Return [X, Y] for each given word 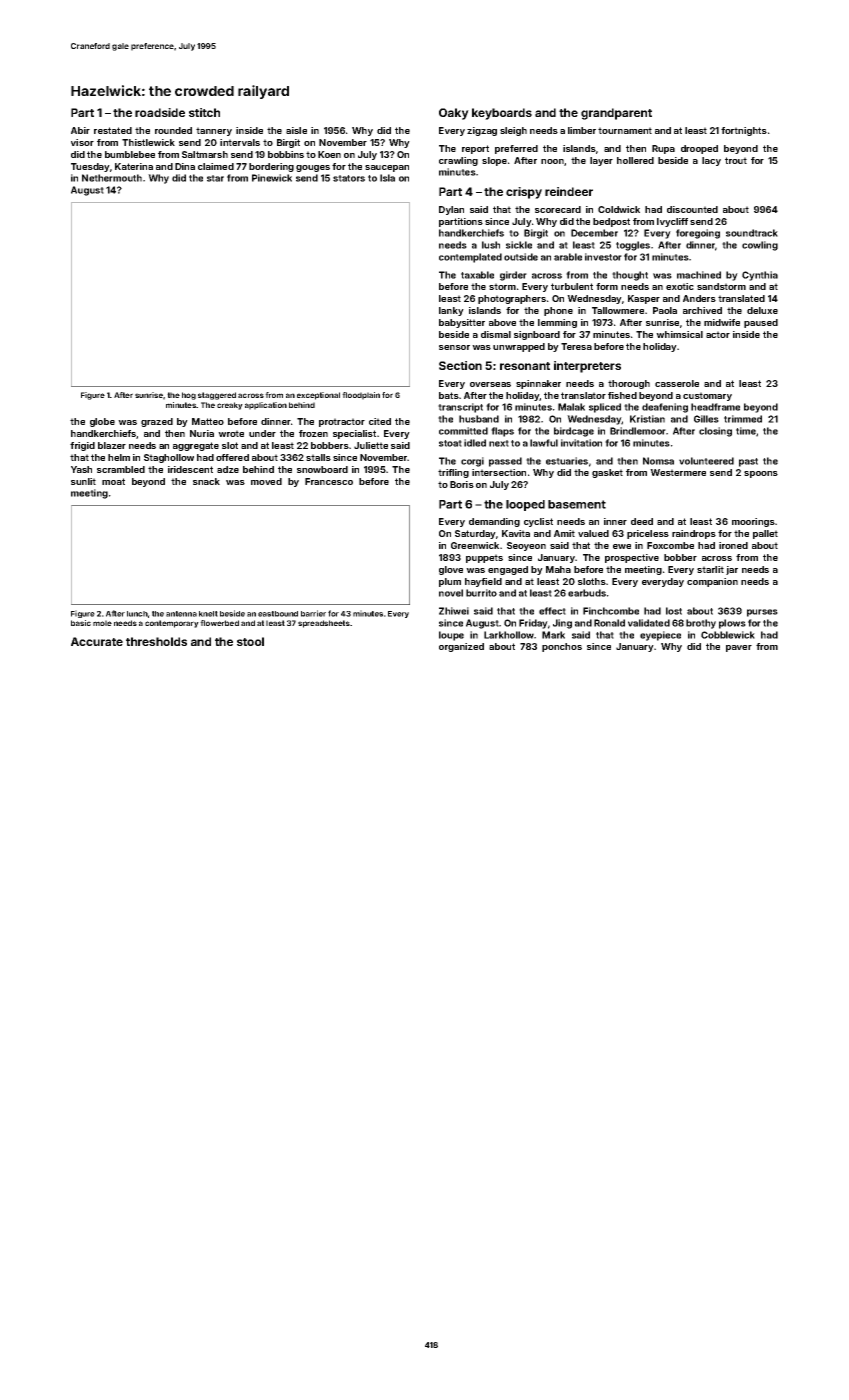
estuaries [567, 461]
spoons [761, 474]
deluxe [762, 310]
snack [206, 481]
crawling [458, 161]
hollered [635, 160]
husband [479, 419]
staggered [217, 396]
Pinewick [272, 178]
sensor [454, 347]
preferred [516, 149]
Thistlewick [148, 142]
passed [505, 462]
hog [189, 396]
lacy [711, 161]
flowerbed [219, 623]
